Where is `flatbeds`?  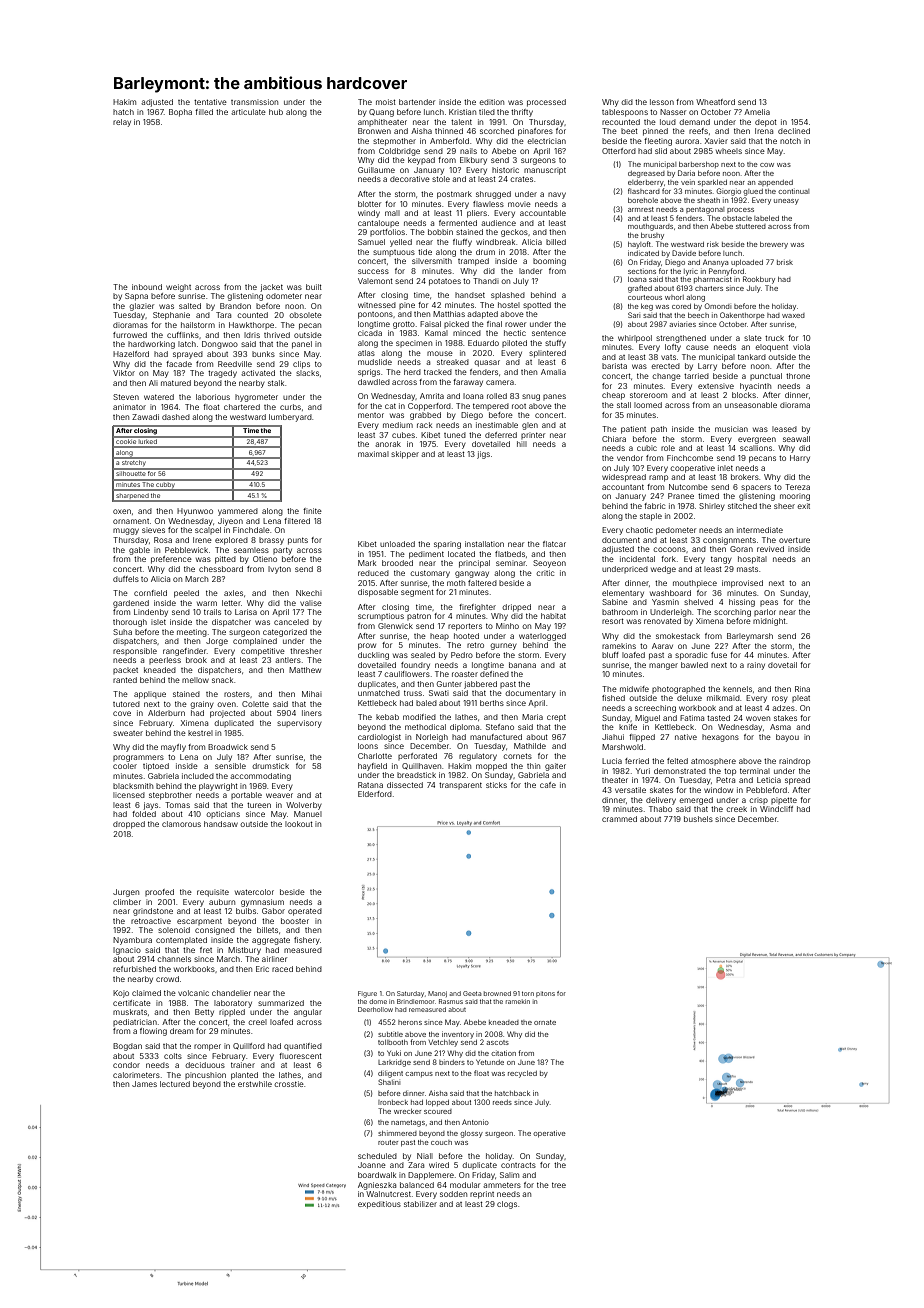 flatbeds is located at coordinates (510, 554).
